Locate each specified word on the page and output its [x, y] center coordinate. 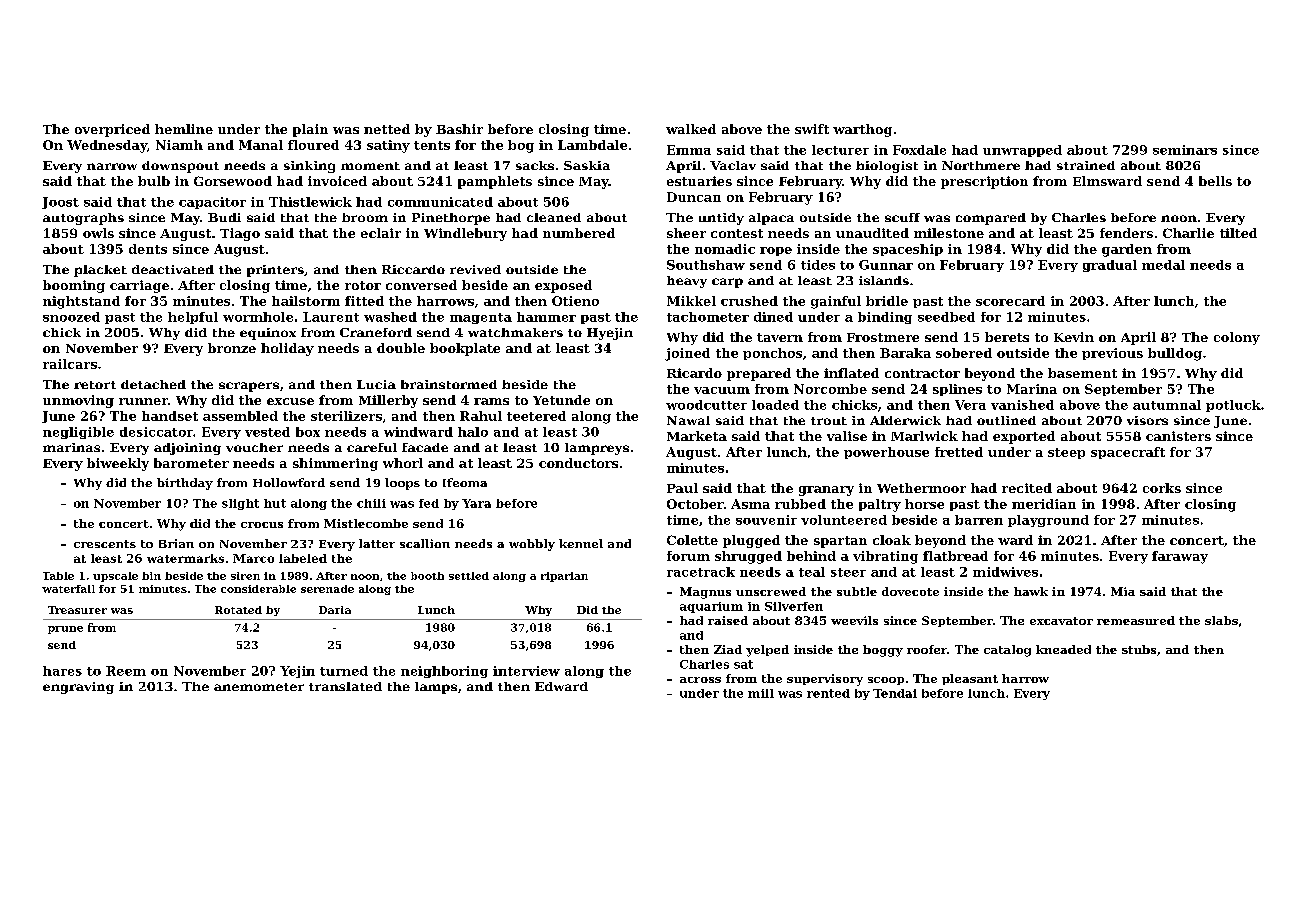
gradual [1110, 266]
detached [153, 384]
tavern [780, 337]
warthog [862, 130]
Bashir [459, 129]
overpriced [112, 130]
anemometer [259, 687]
